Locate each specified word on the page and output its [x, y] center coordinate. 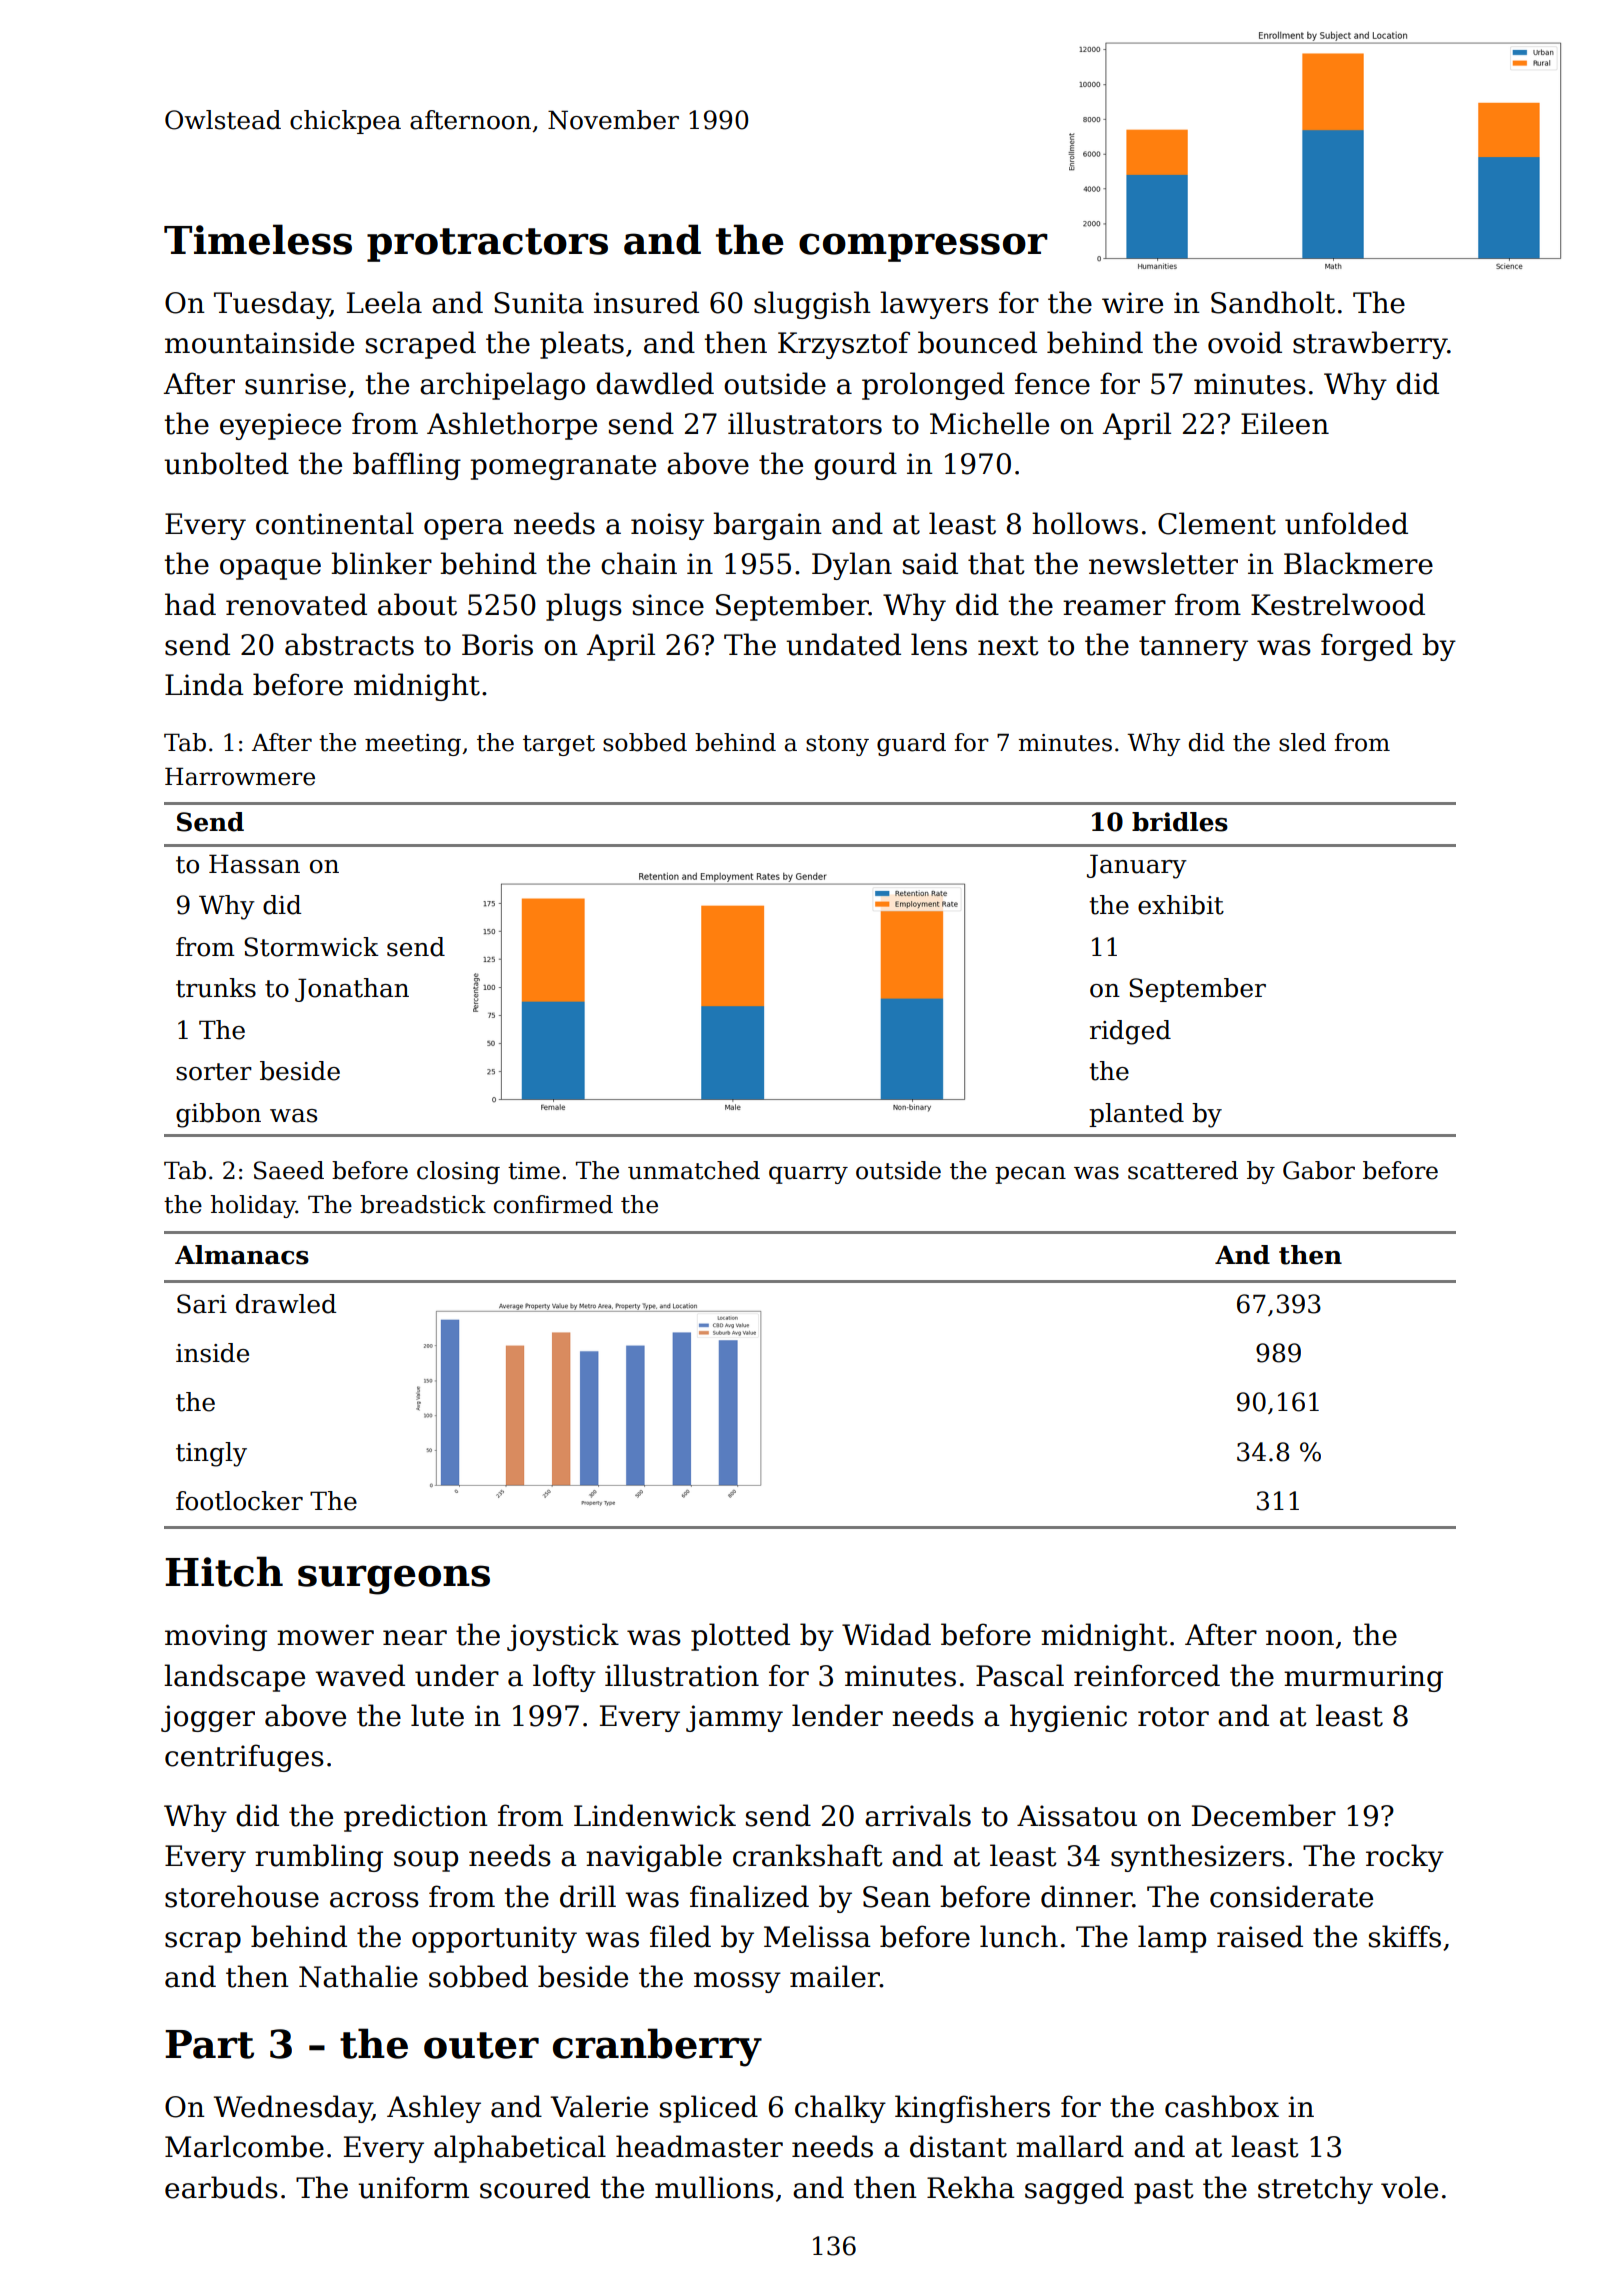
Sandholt [1273, 302]
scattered [1183, 1170]
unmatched [694, 1170]
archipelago [502, 386]
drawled [286, 1304]
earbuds [221, 2187]
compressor [923, 247]
